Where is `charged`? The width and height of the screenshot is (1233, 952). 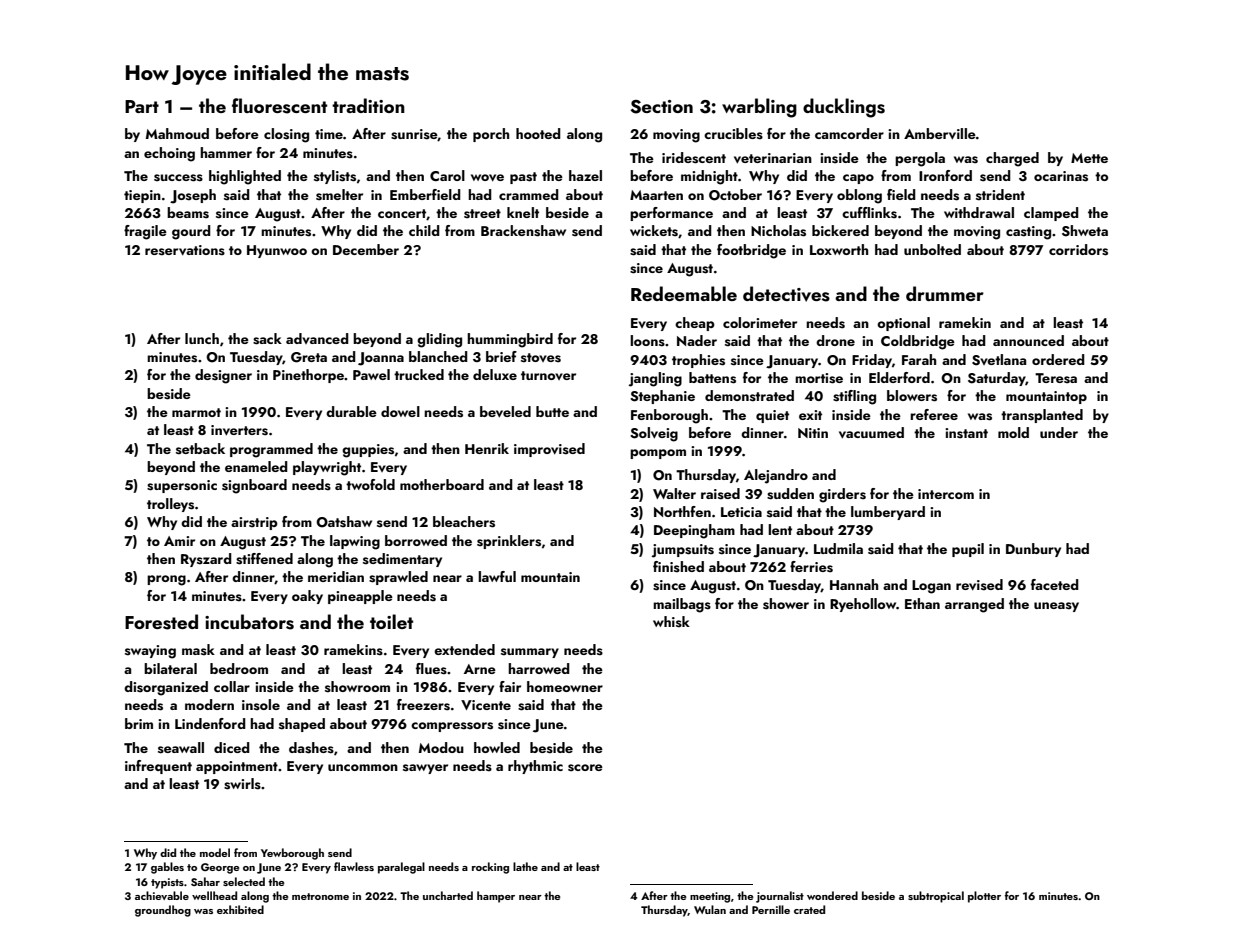
charged is located at coordinates (1012, 159).
